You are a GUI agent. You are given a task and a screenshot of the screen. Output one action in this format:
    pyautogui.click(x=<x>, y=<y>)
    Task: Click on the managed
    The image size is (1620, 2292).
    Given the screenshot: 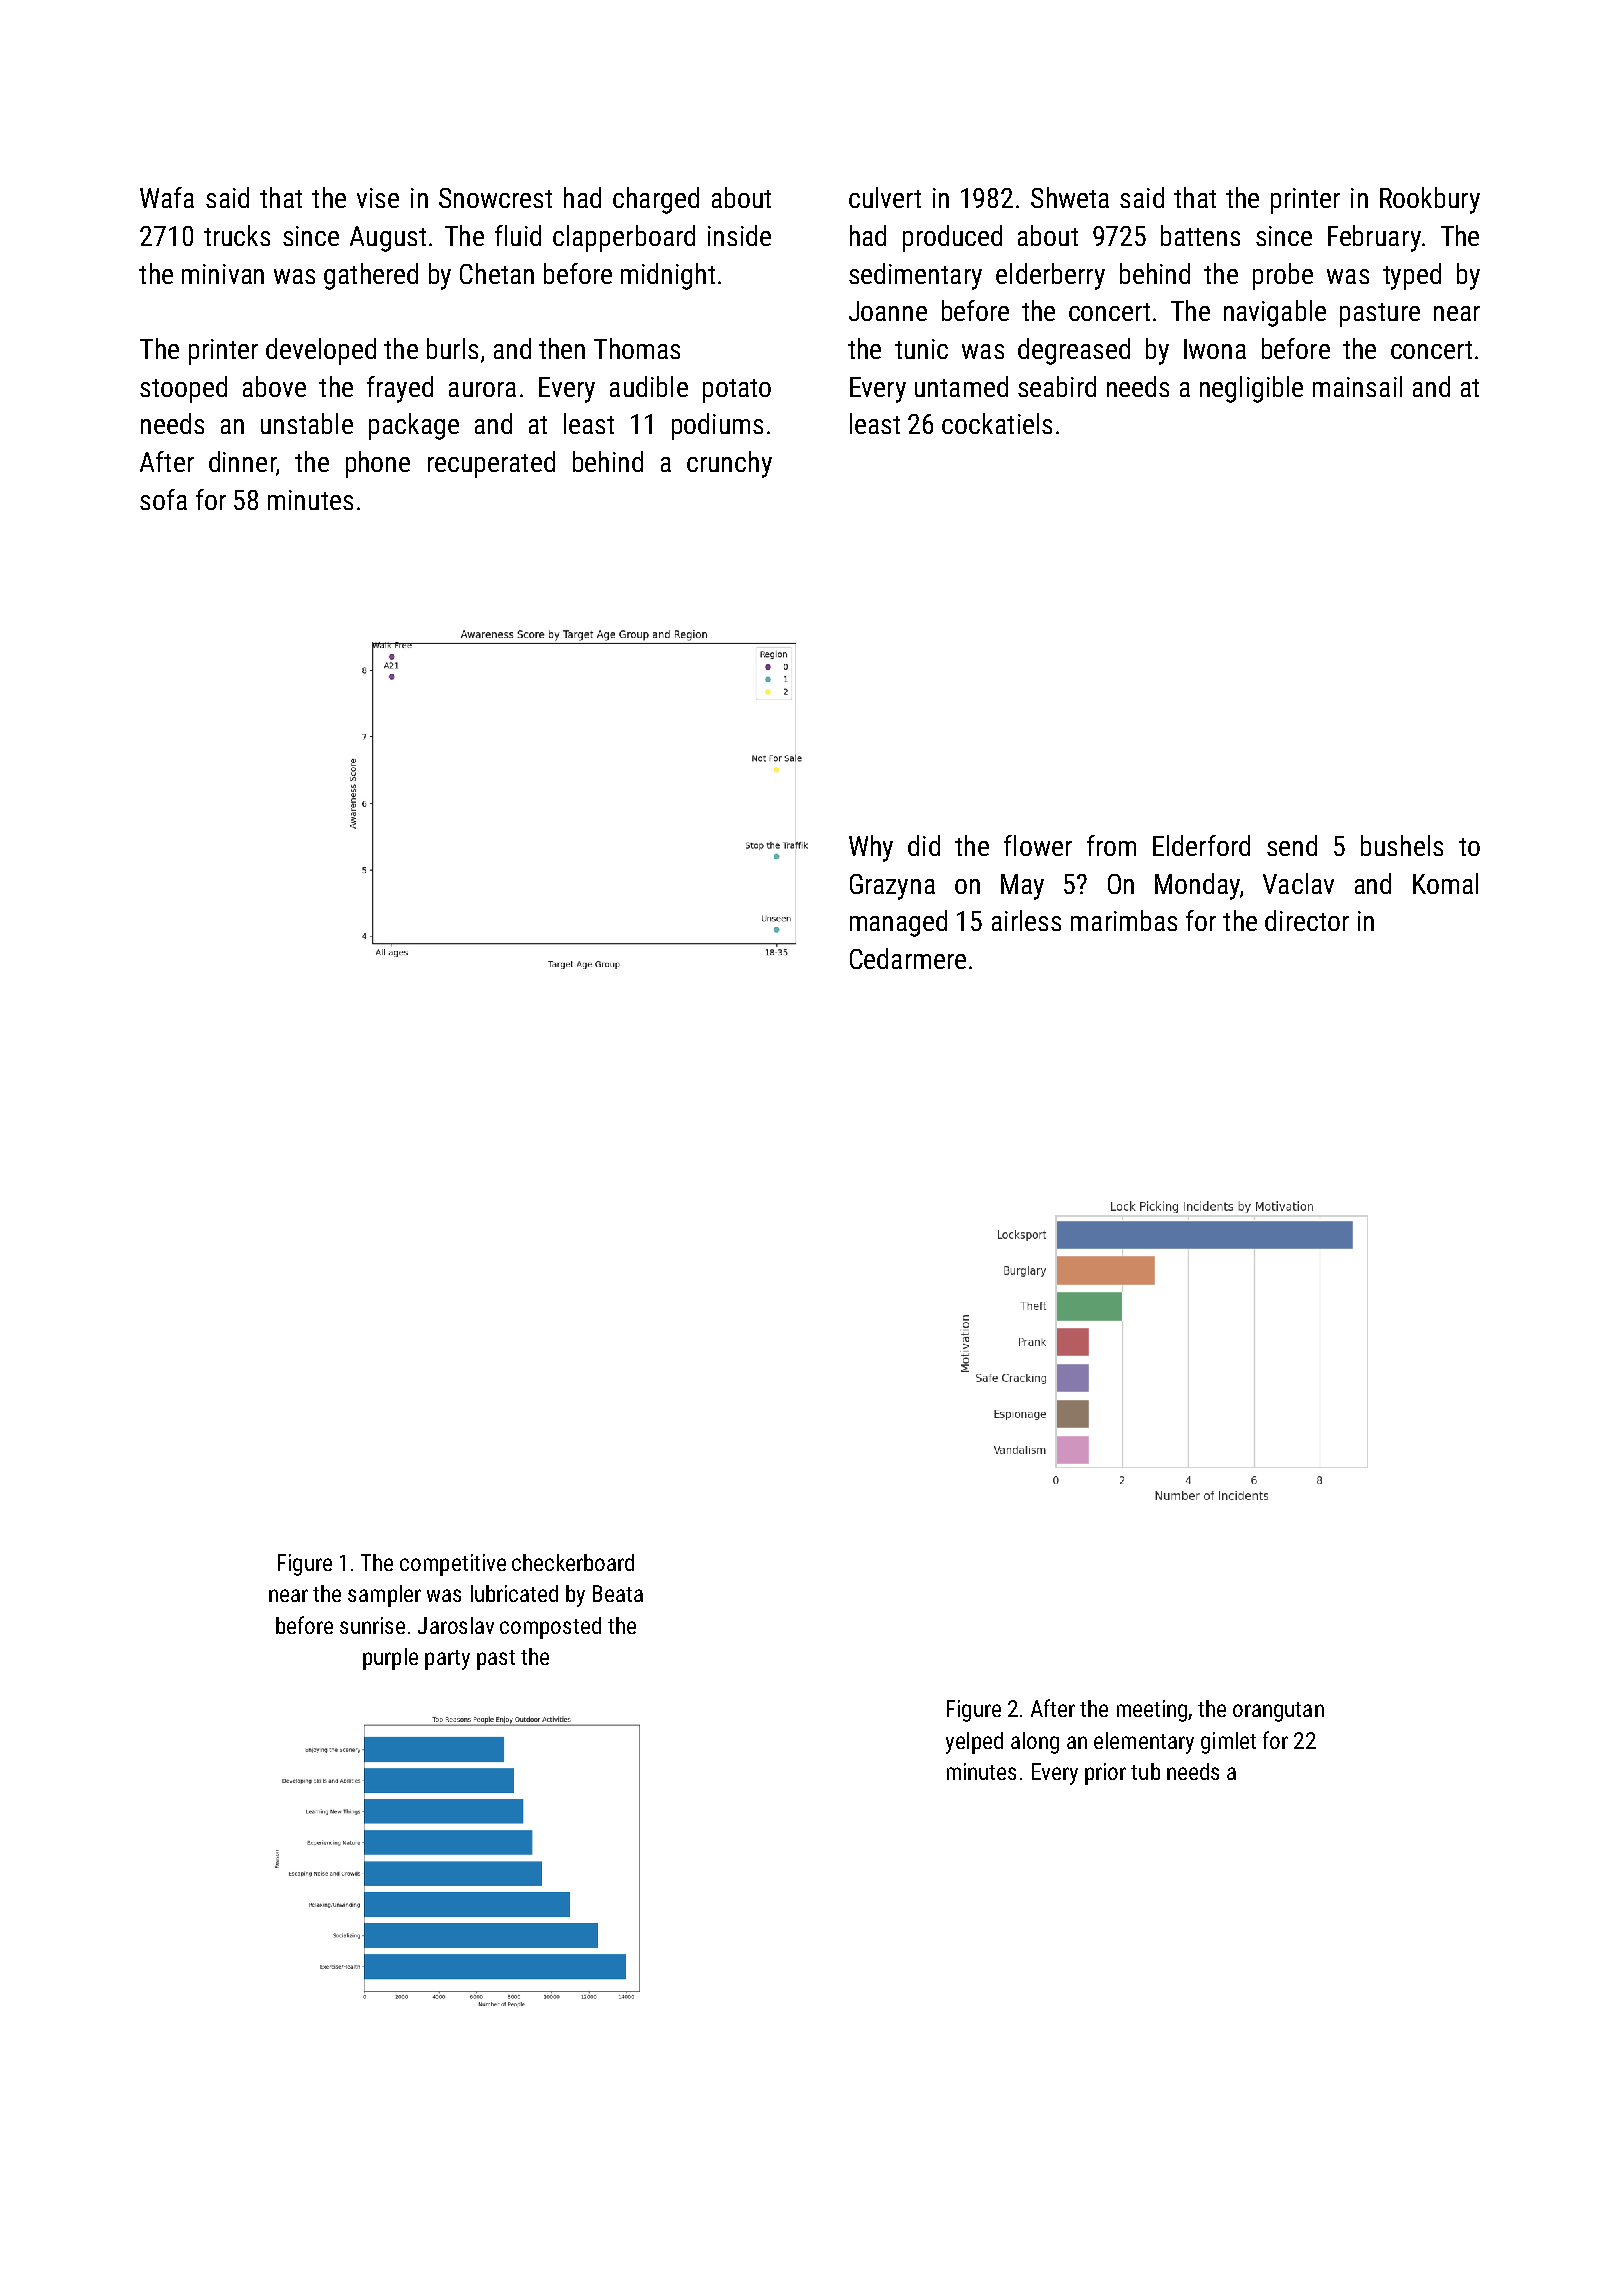 What is the action you would take?
    pyautogui.click(x=898, y=923)
